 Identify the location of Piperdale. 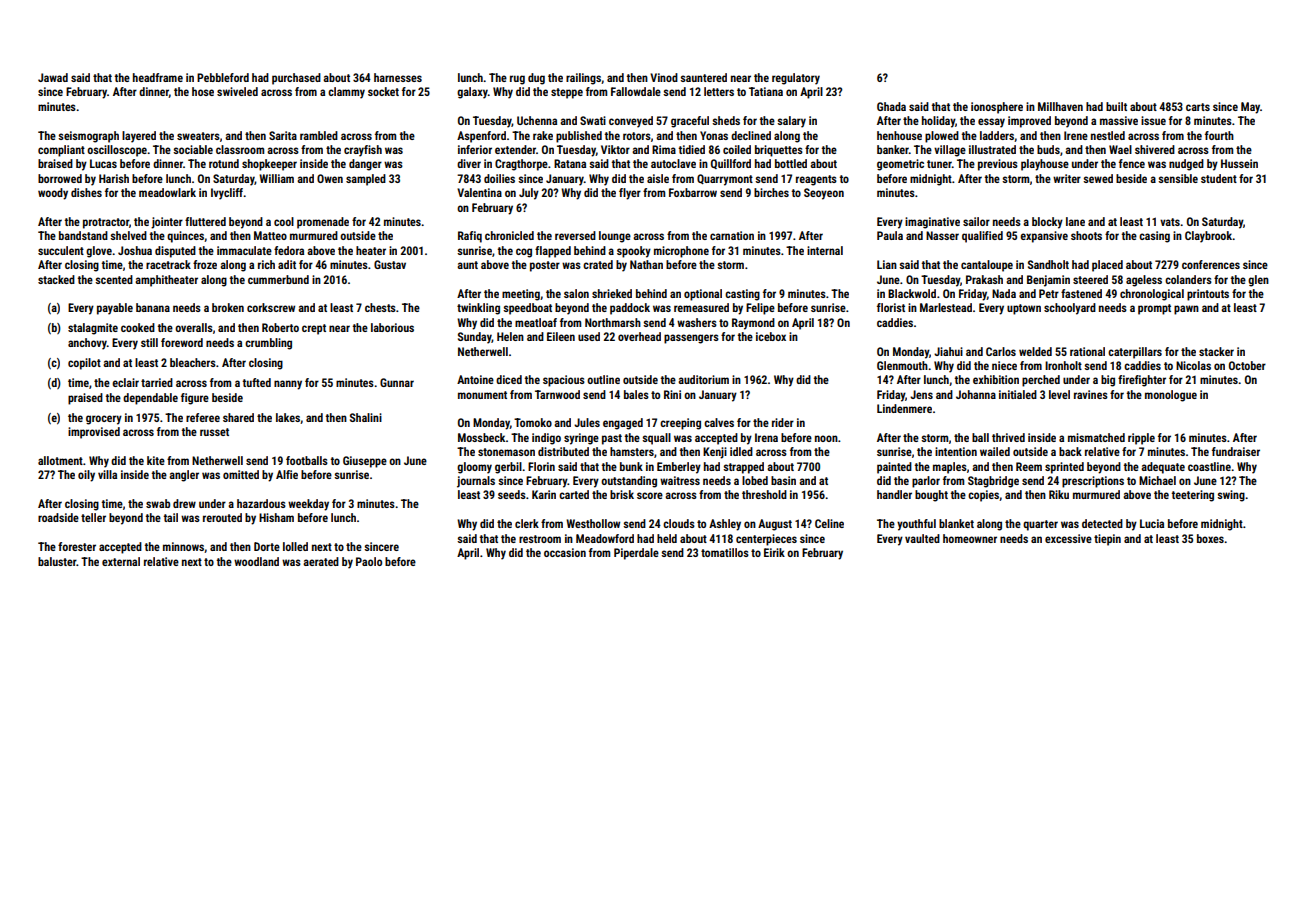
(636, 554).
